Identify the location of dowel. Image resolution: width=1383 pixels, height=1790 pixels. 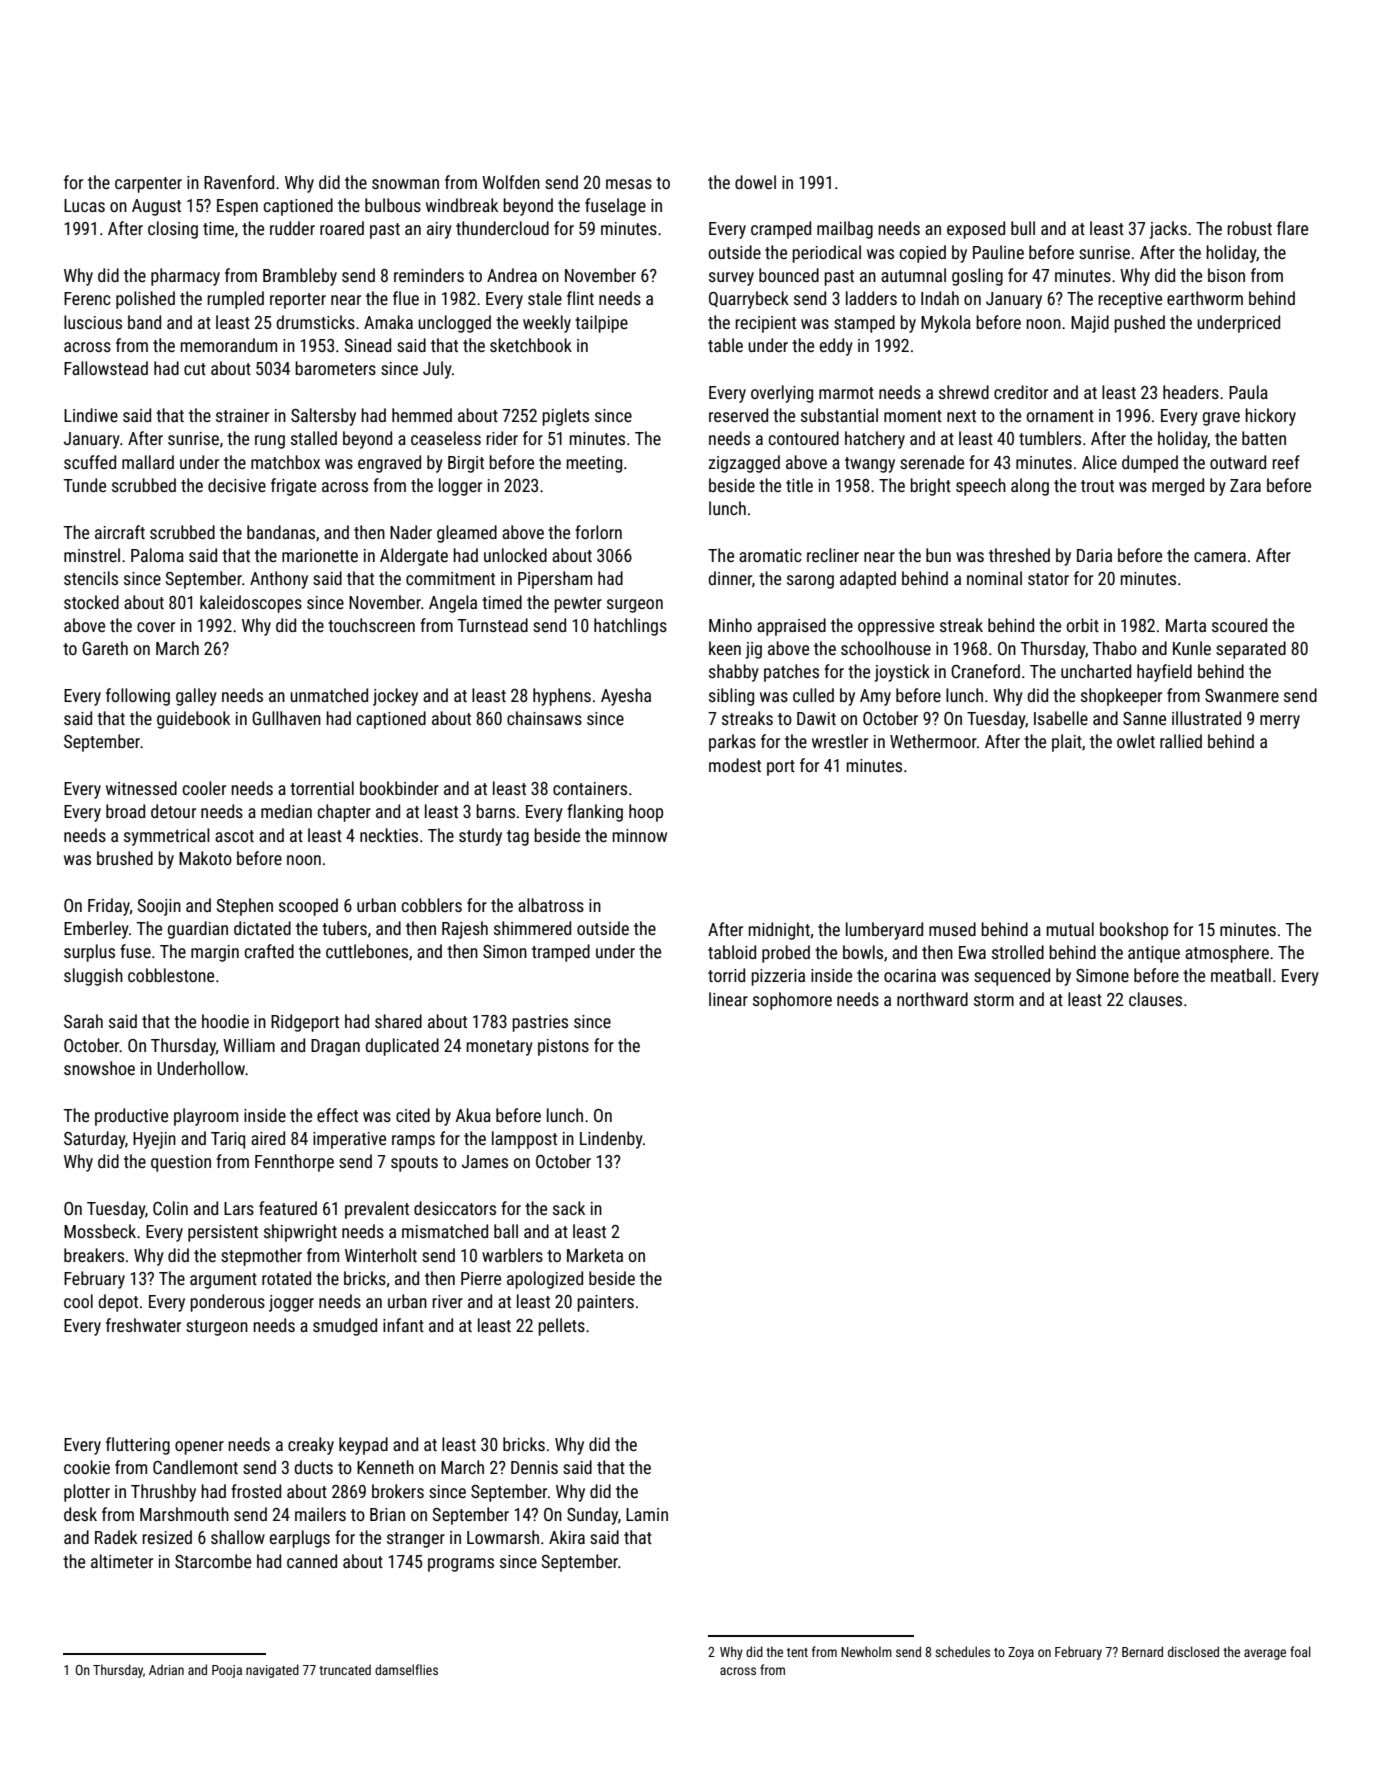
(755, 182).
